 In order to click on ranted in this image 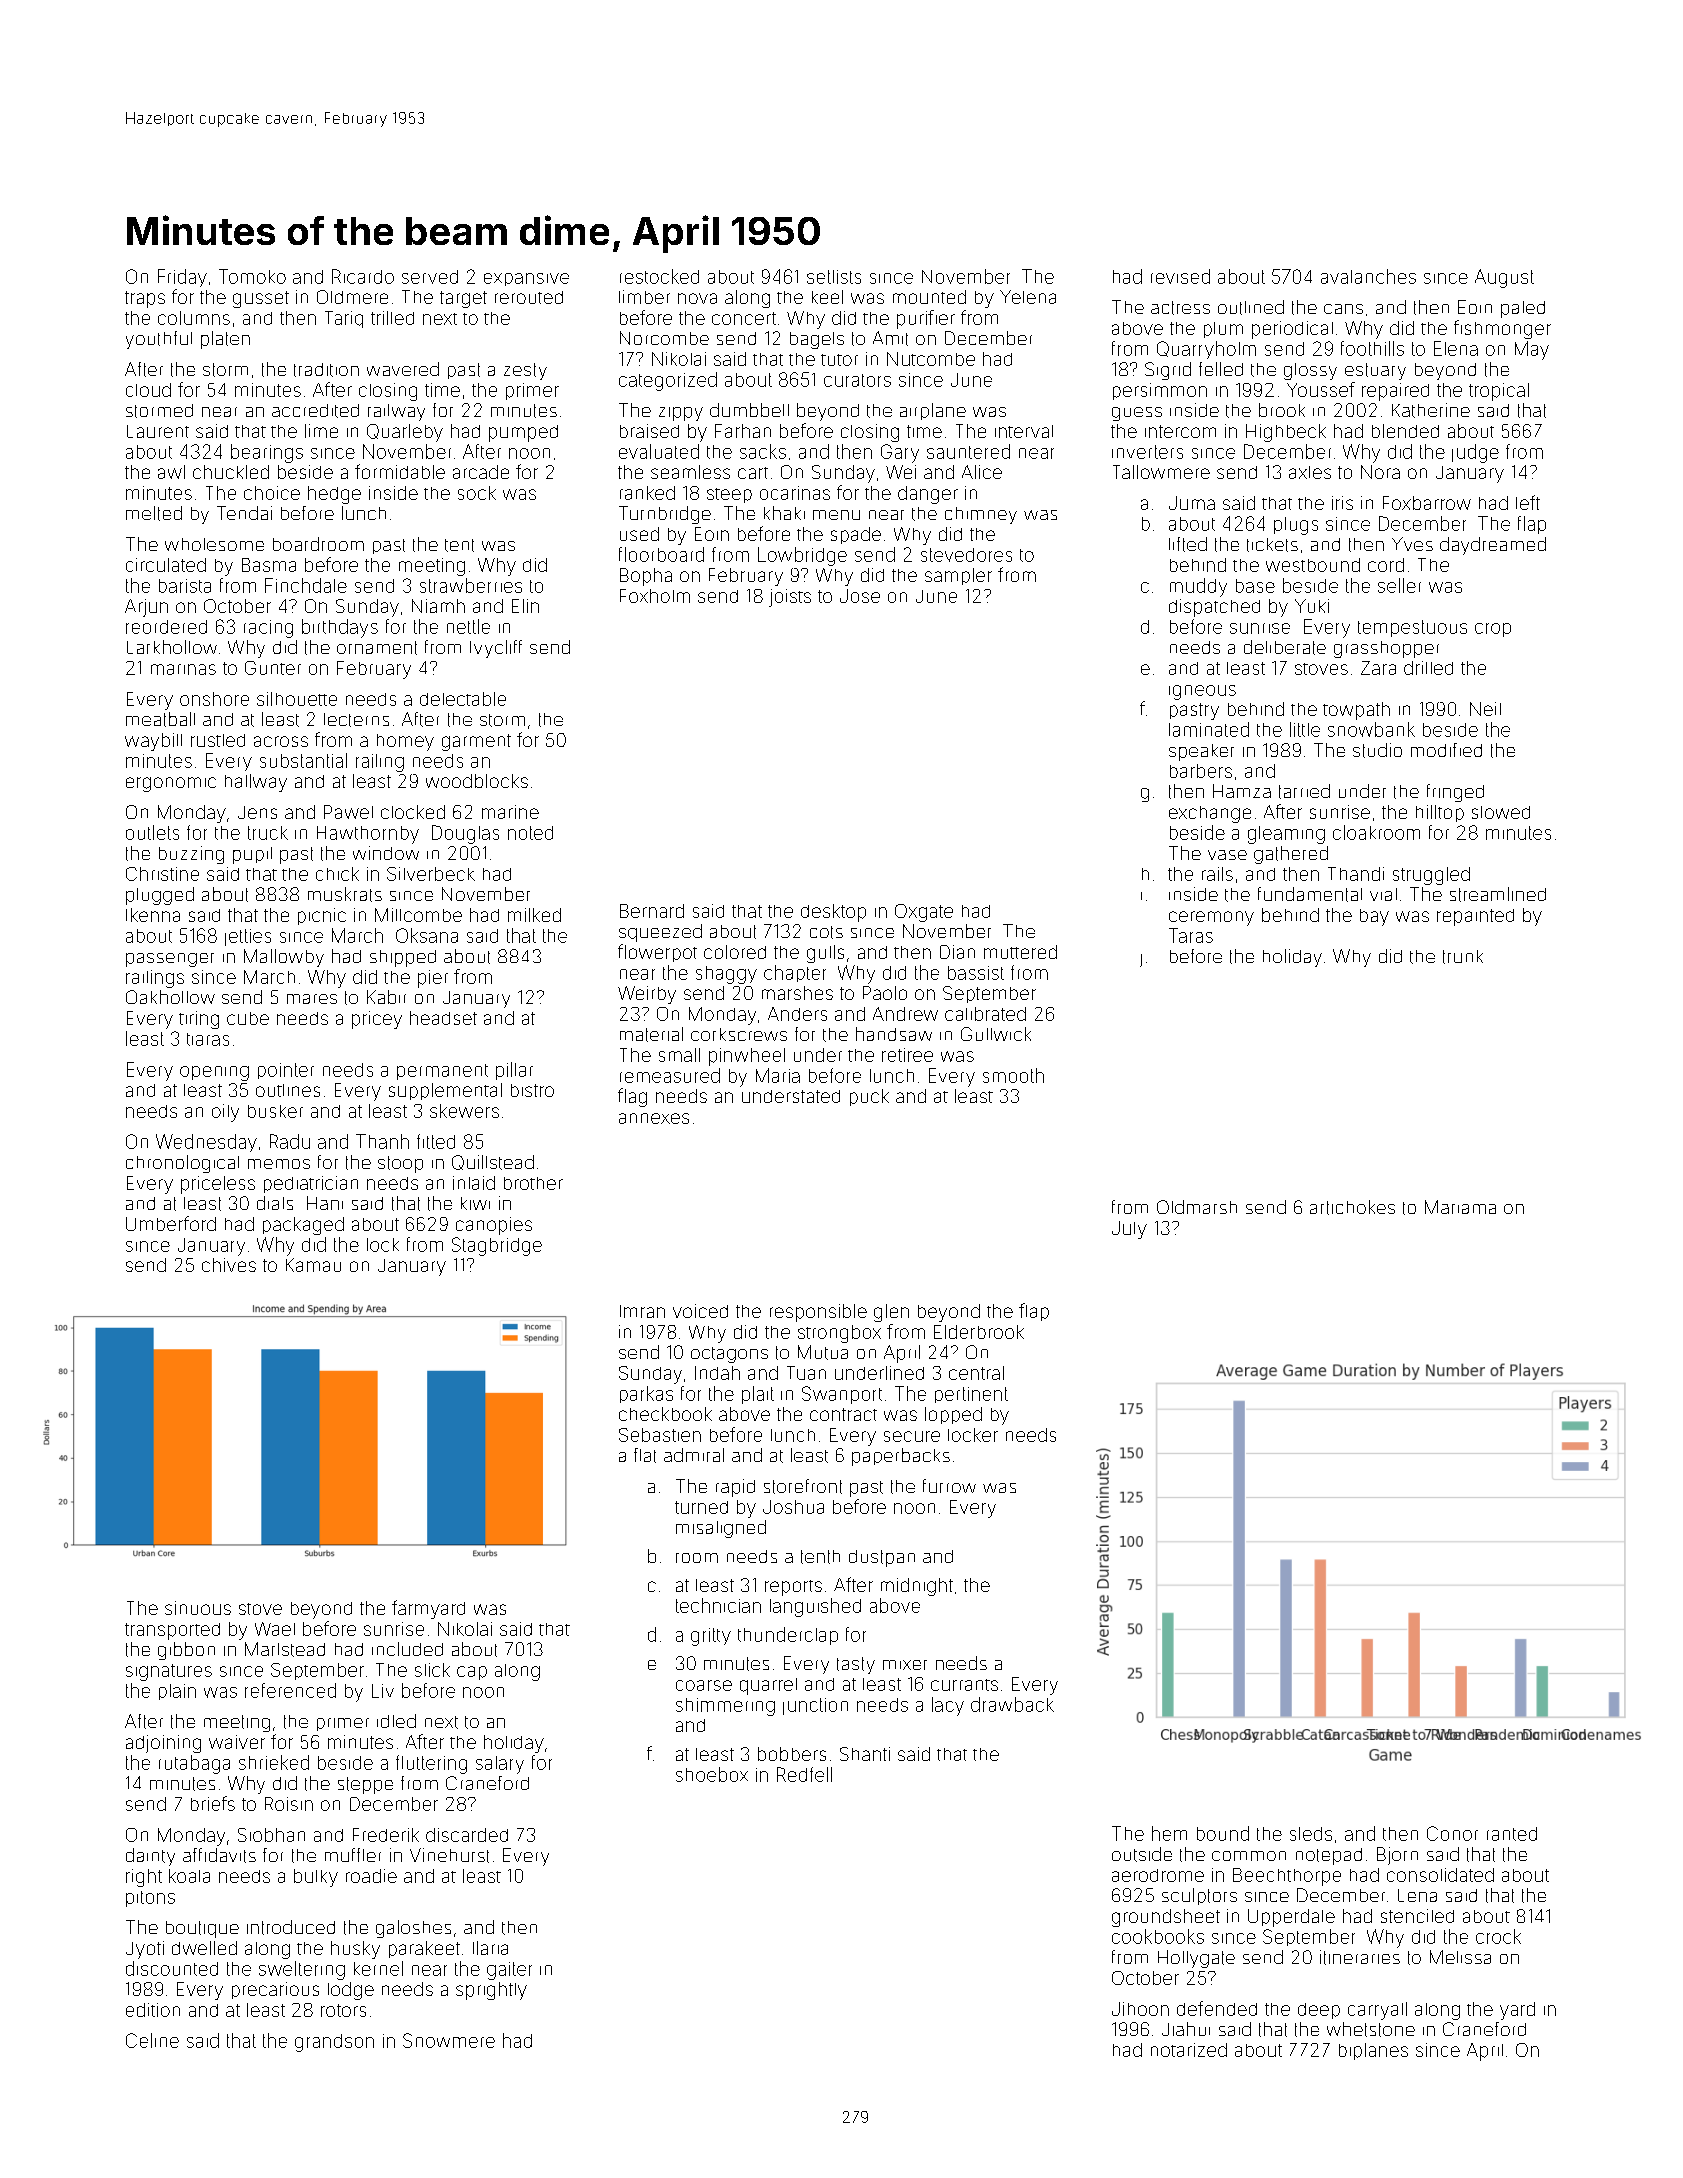, I will do `click(1512, 1834)`.
